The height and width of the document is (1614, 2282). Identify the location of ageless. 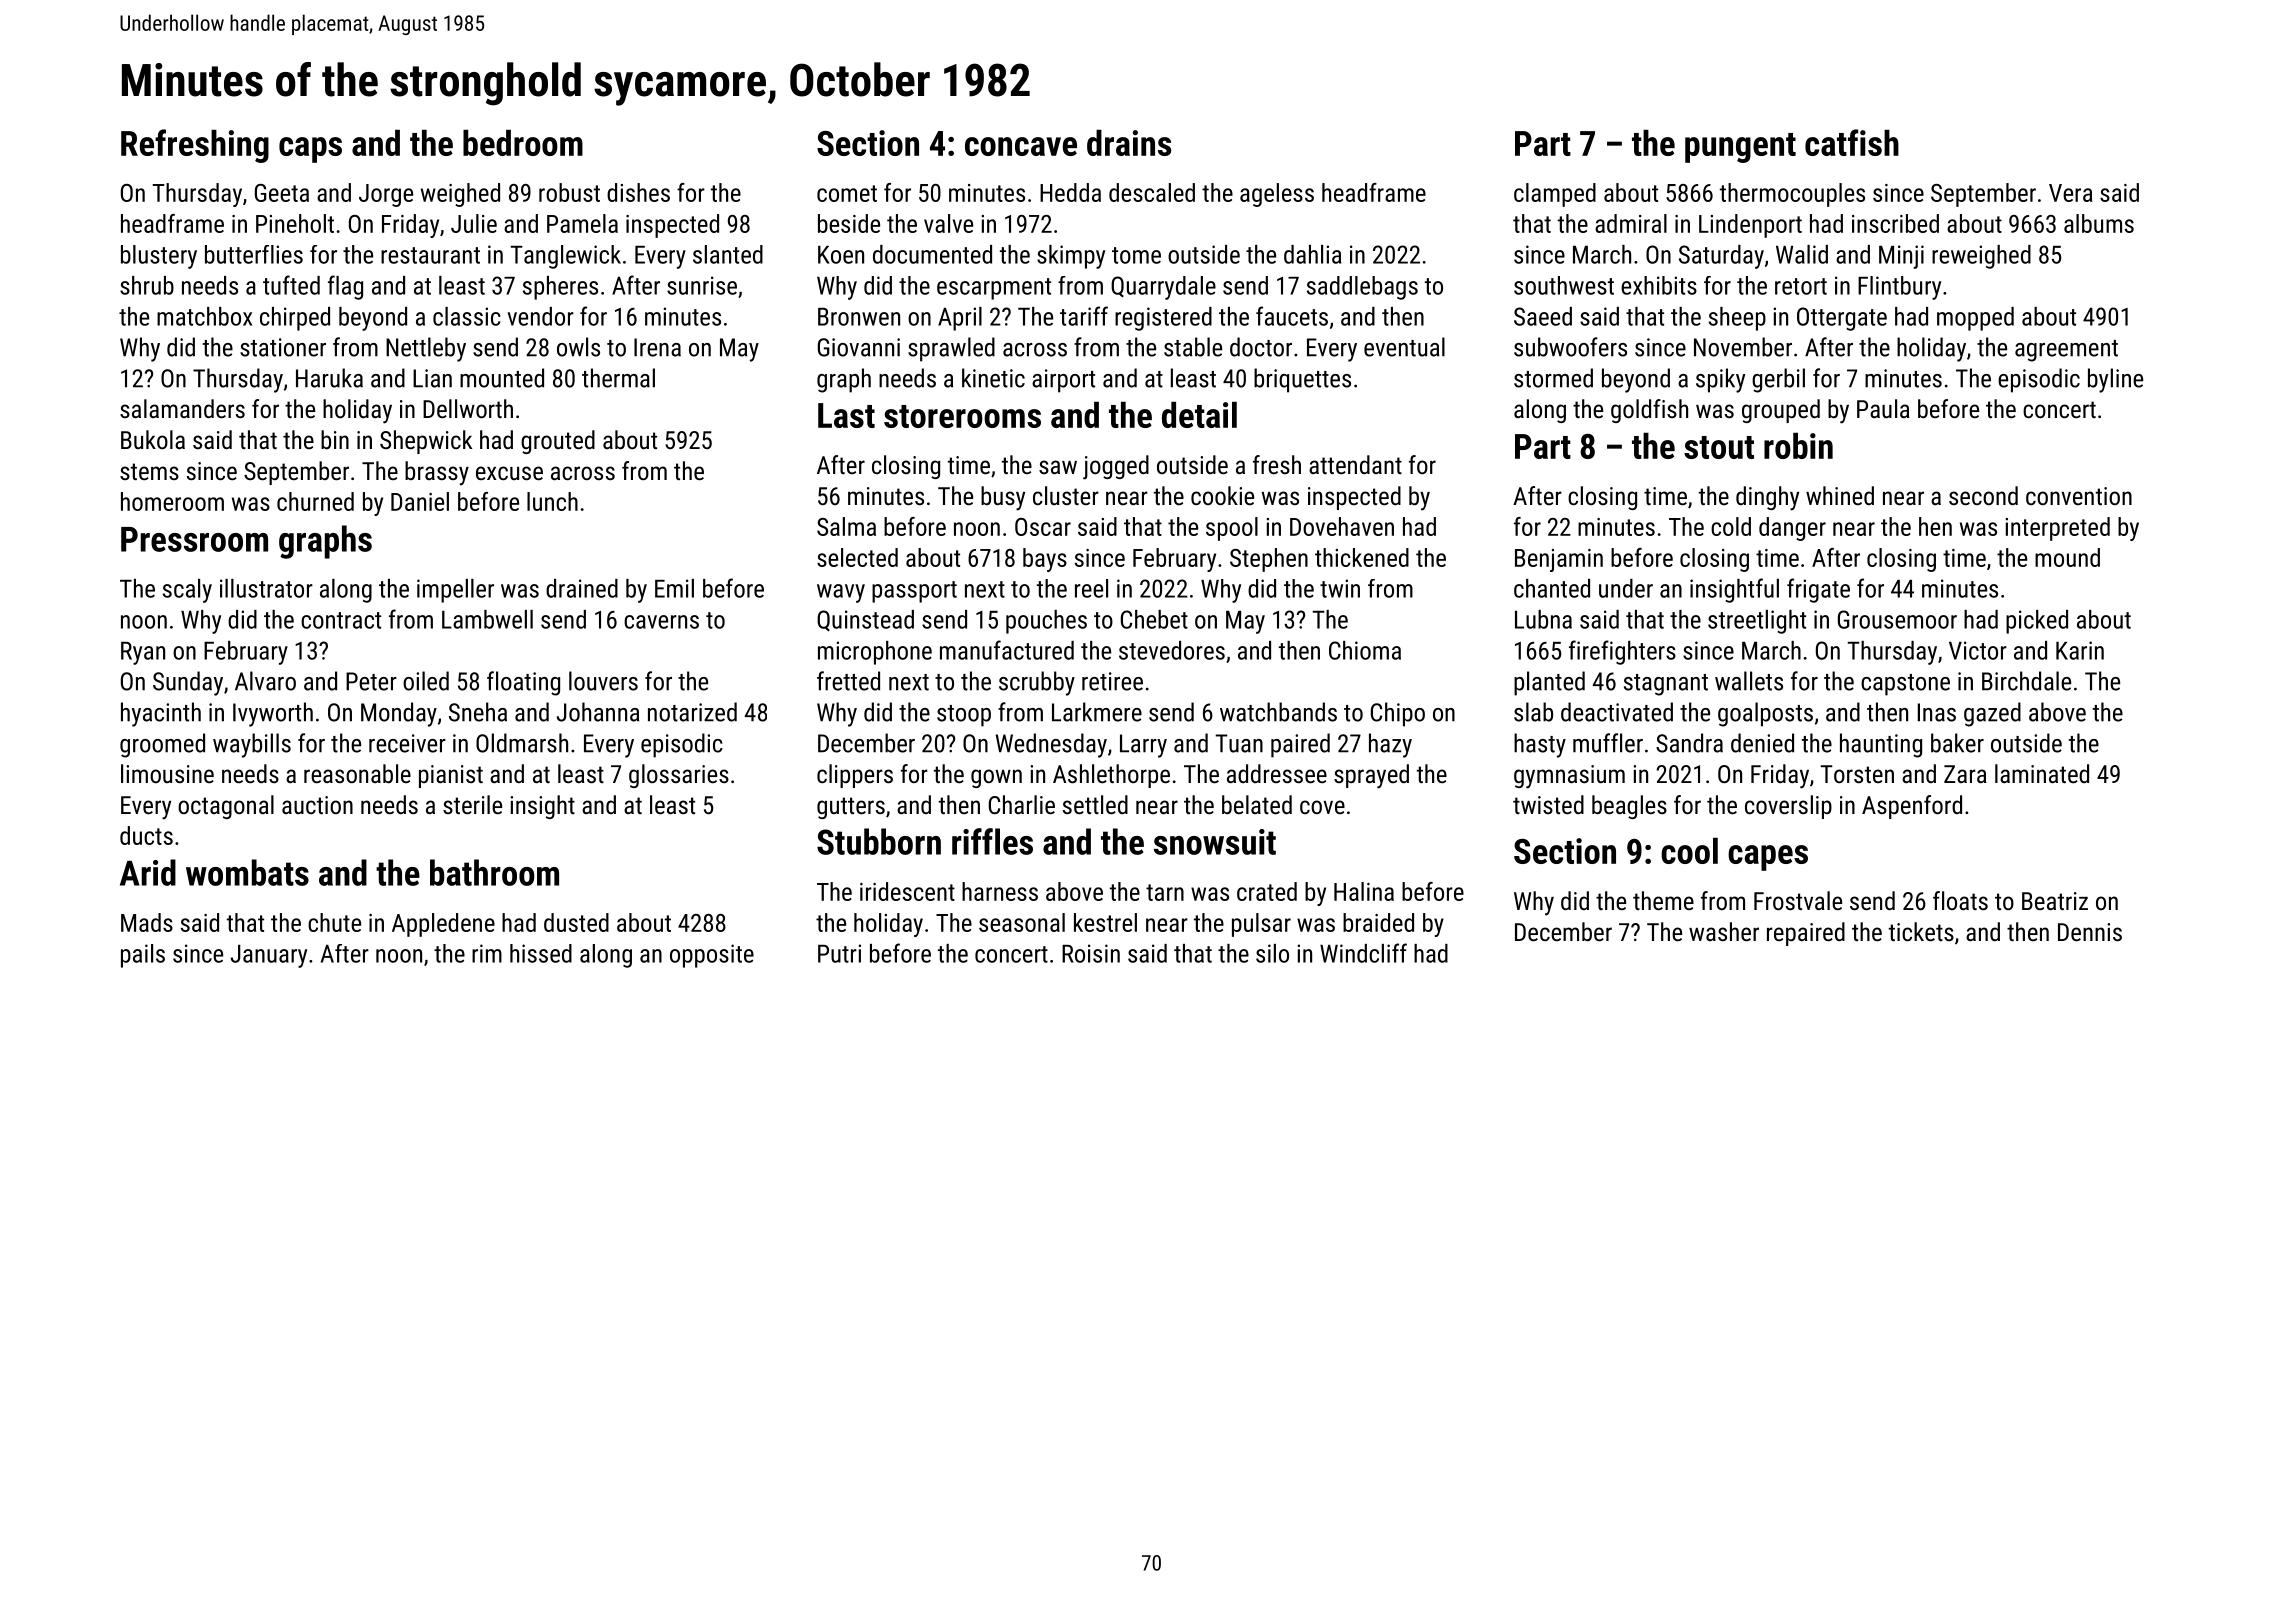
(1277, 195).
